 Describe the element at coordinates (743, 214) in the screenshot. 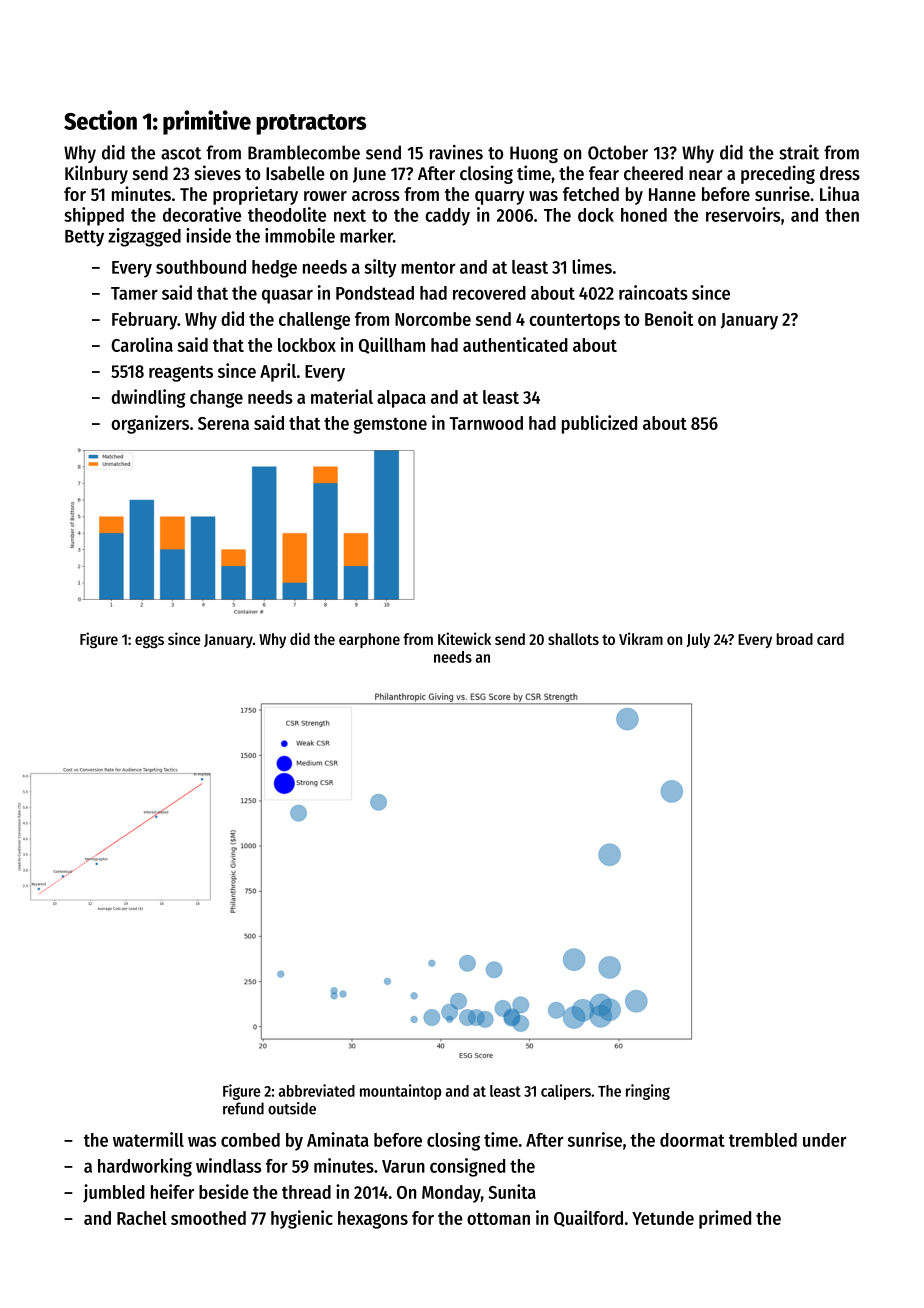

I see `reservoirs` at that location.
